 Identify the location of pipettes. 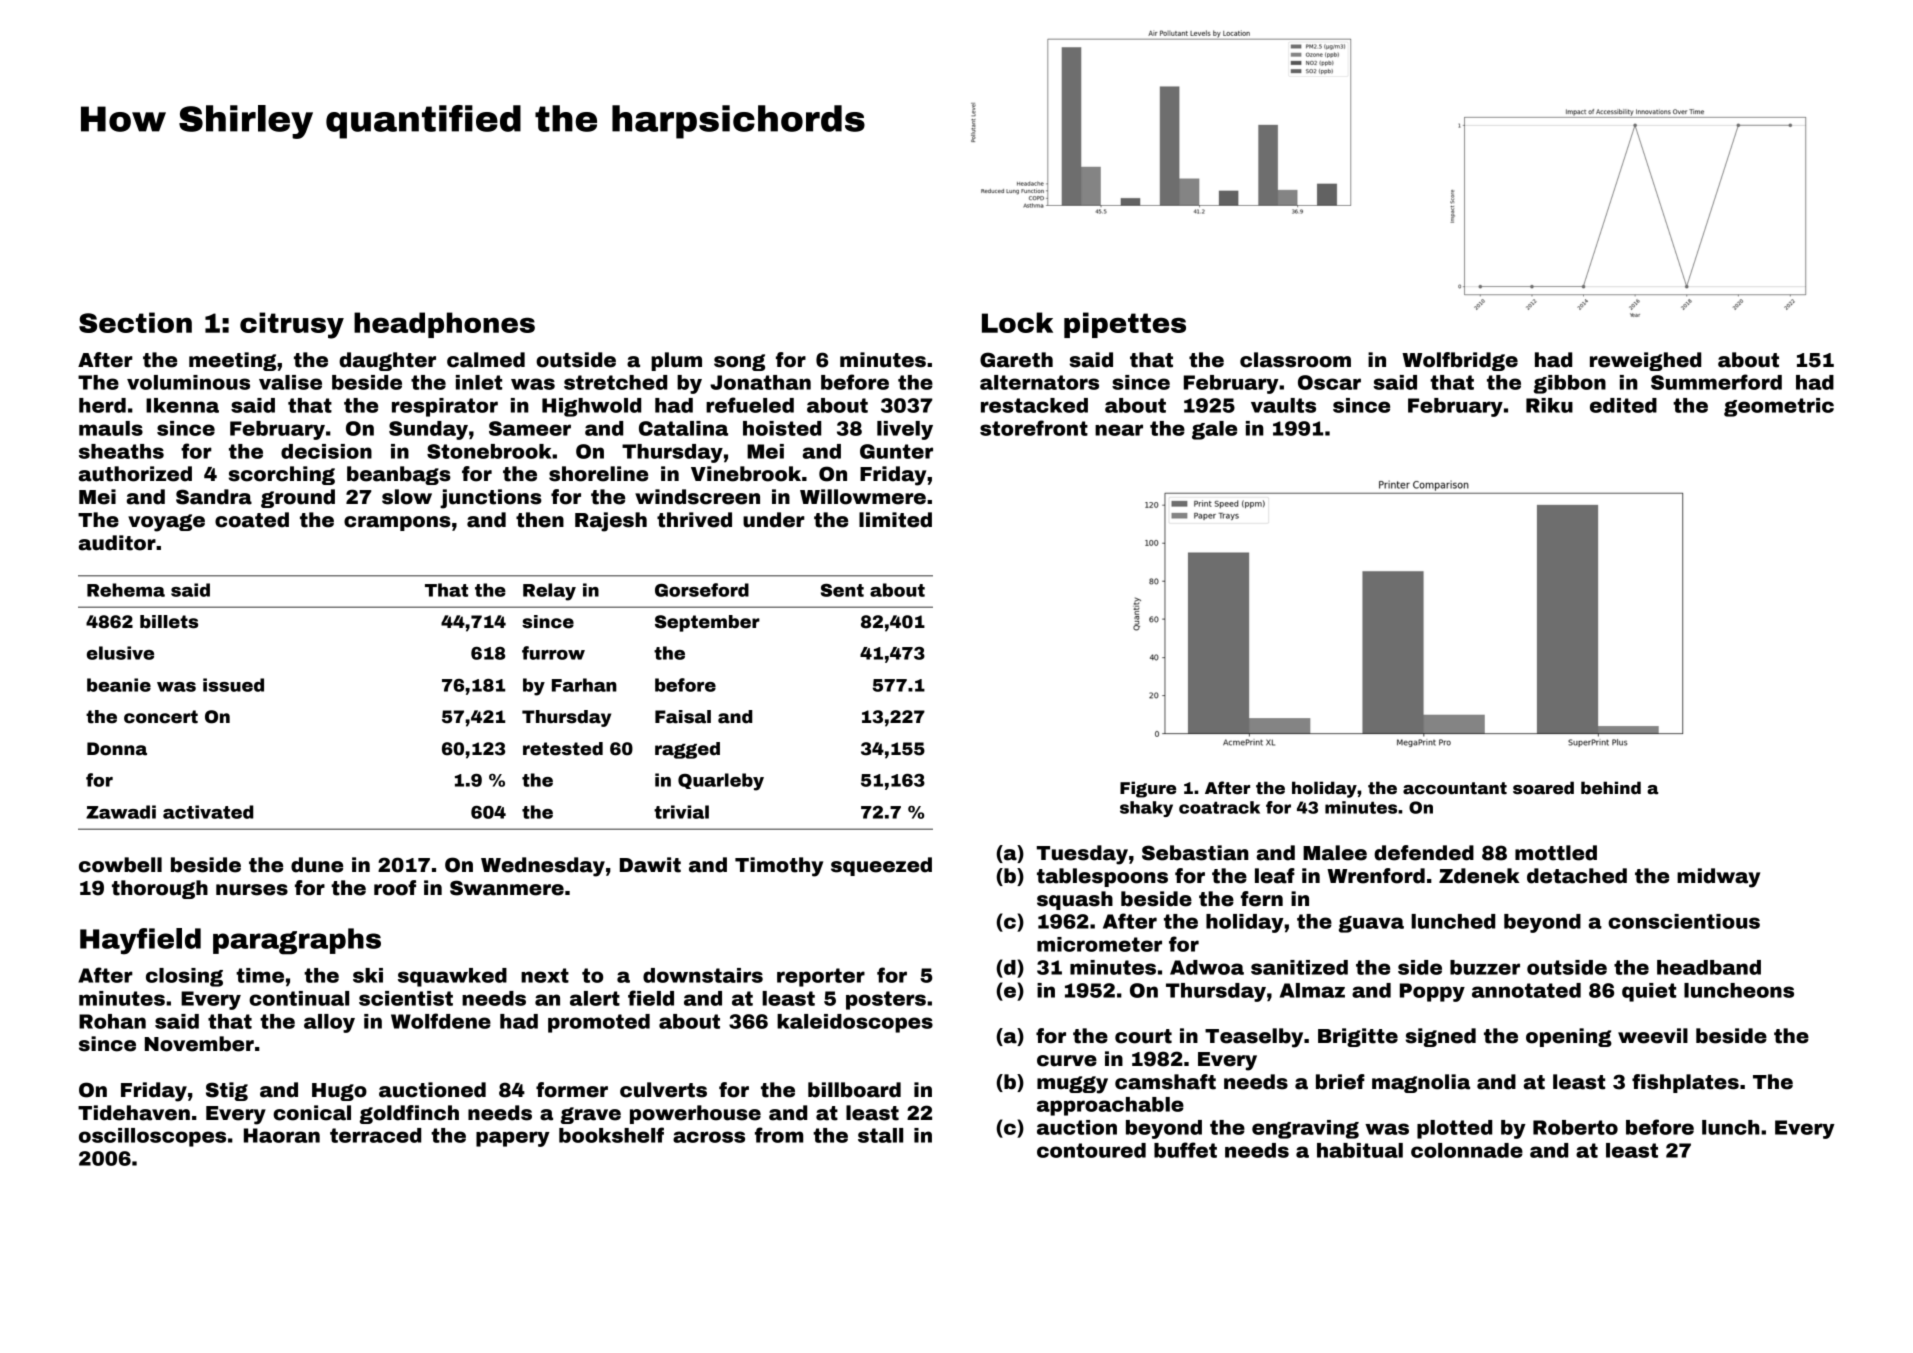
(1125, 325).
